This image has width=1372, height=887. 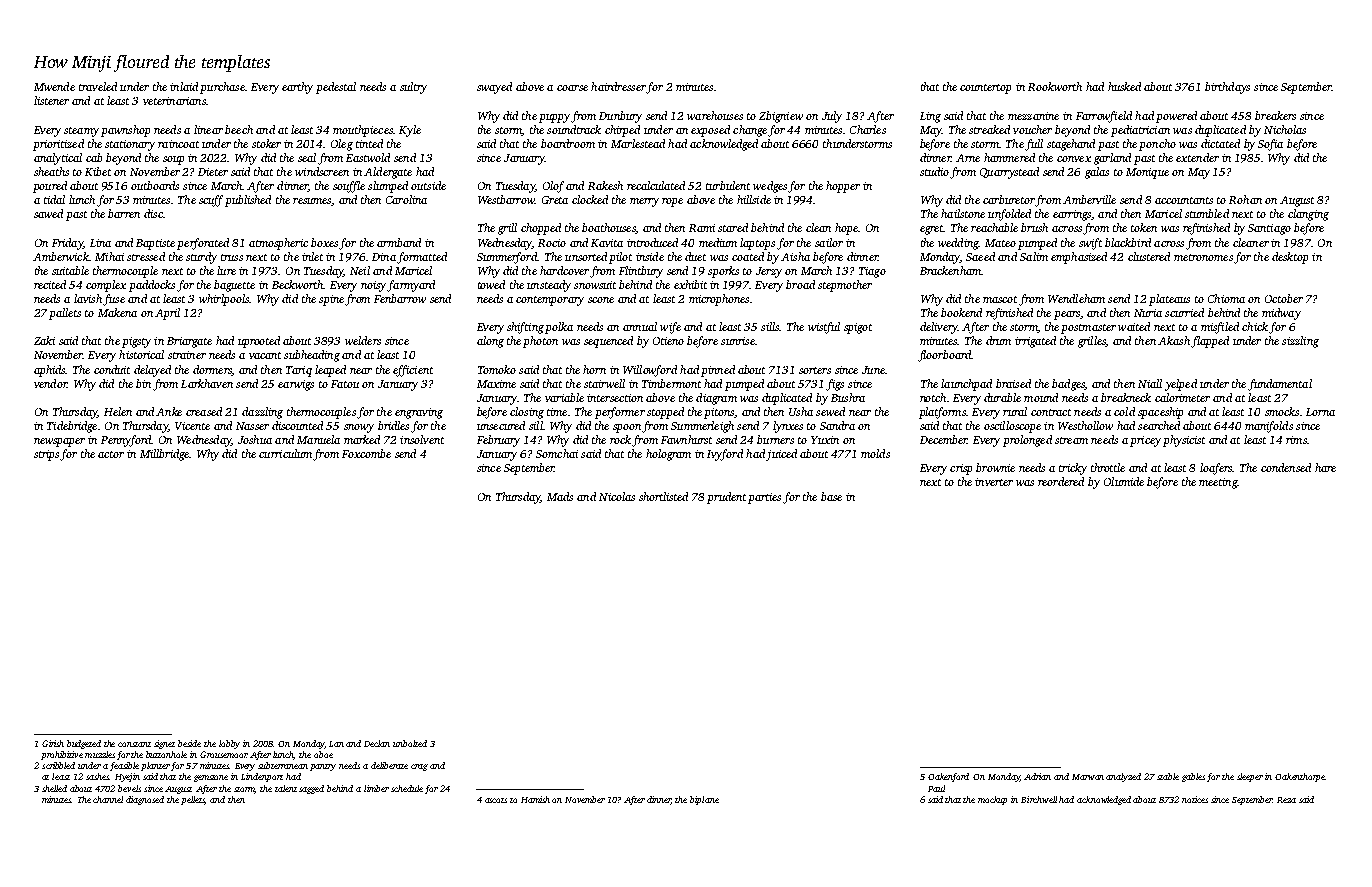 I want to click on hope, so click(x=846, y=229).
